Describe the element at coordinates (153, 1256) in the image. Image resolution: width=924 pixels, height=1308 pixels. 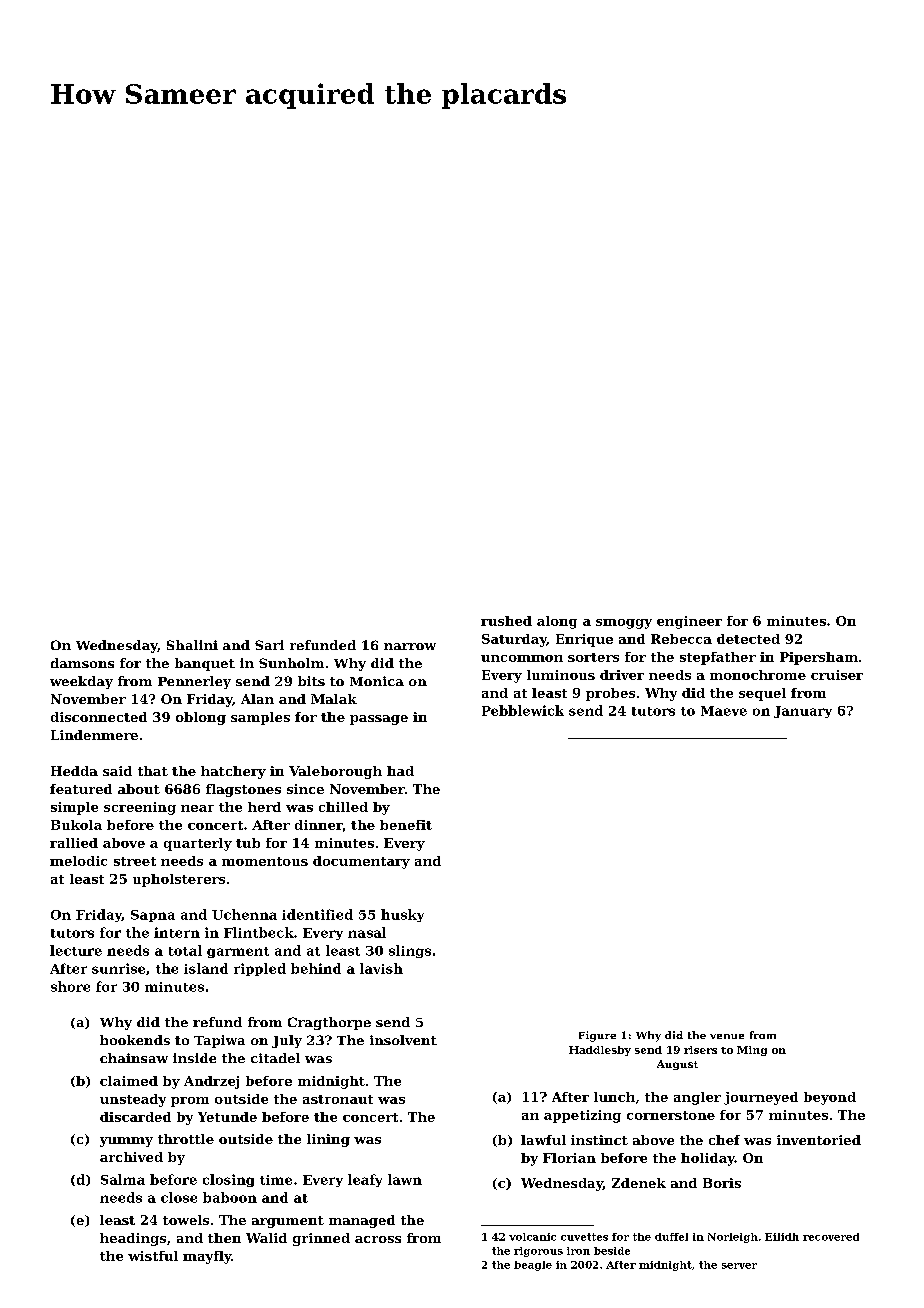
I see `wistful` at that location.
